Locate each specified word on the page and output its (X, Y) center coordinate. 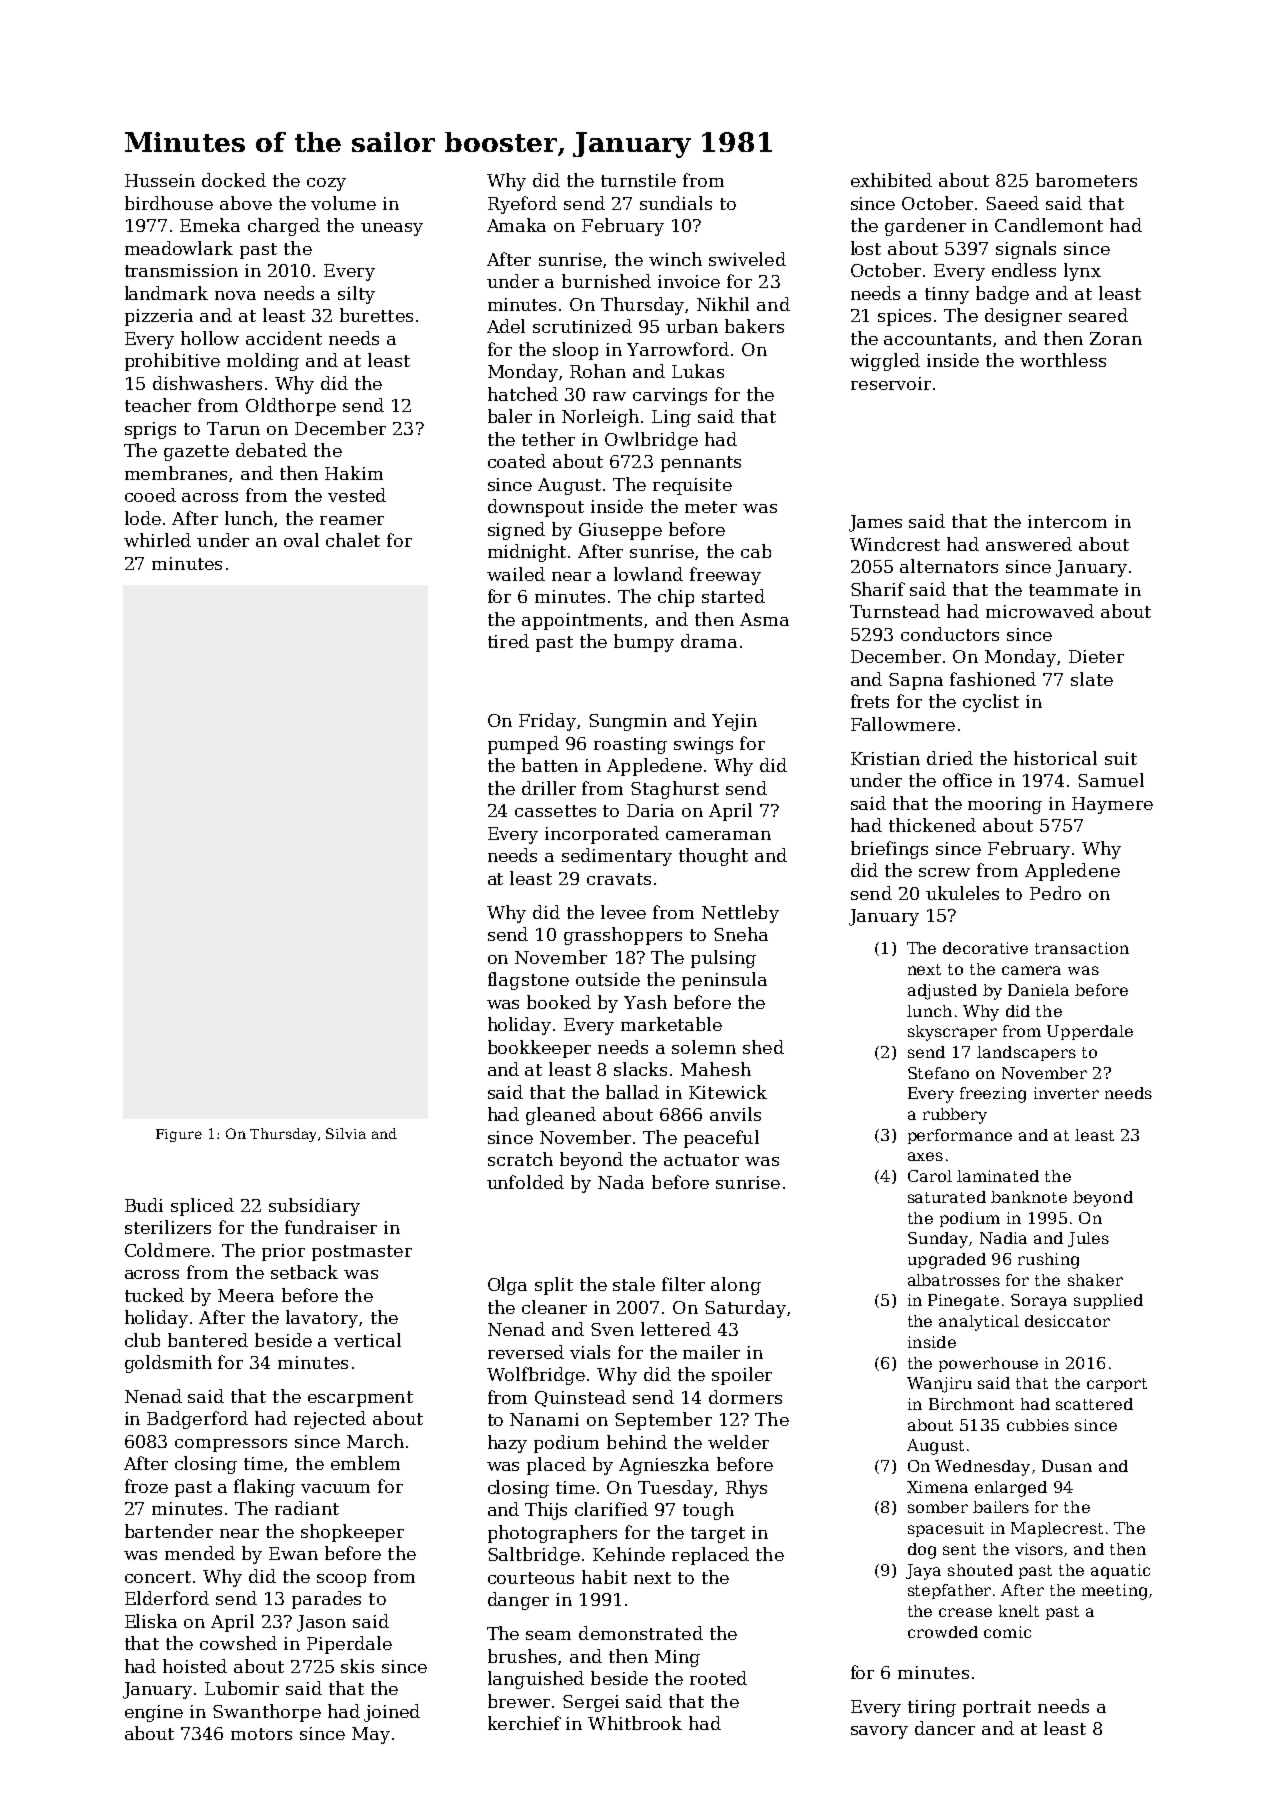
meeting (1114, 1592)
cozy (326, 184)
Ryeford (522, 205)
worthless (1063, 360)
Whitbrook (635, 1723)
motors (261, 1734)
